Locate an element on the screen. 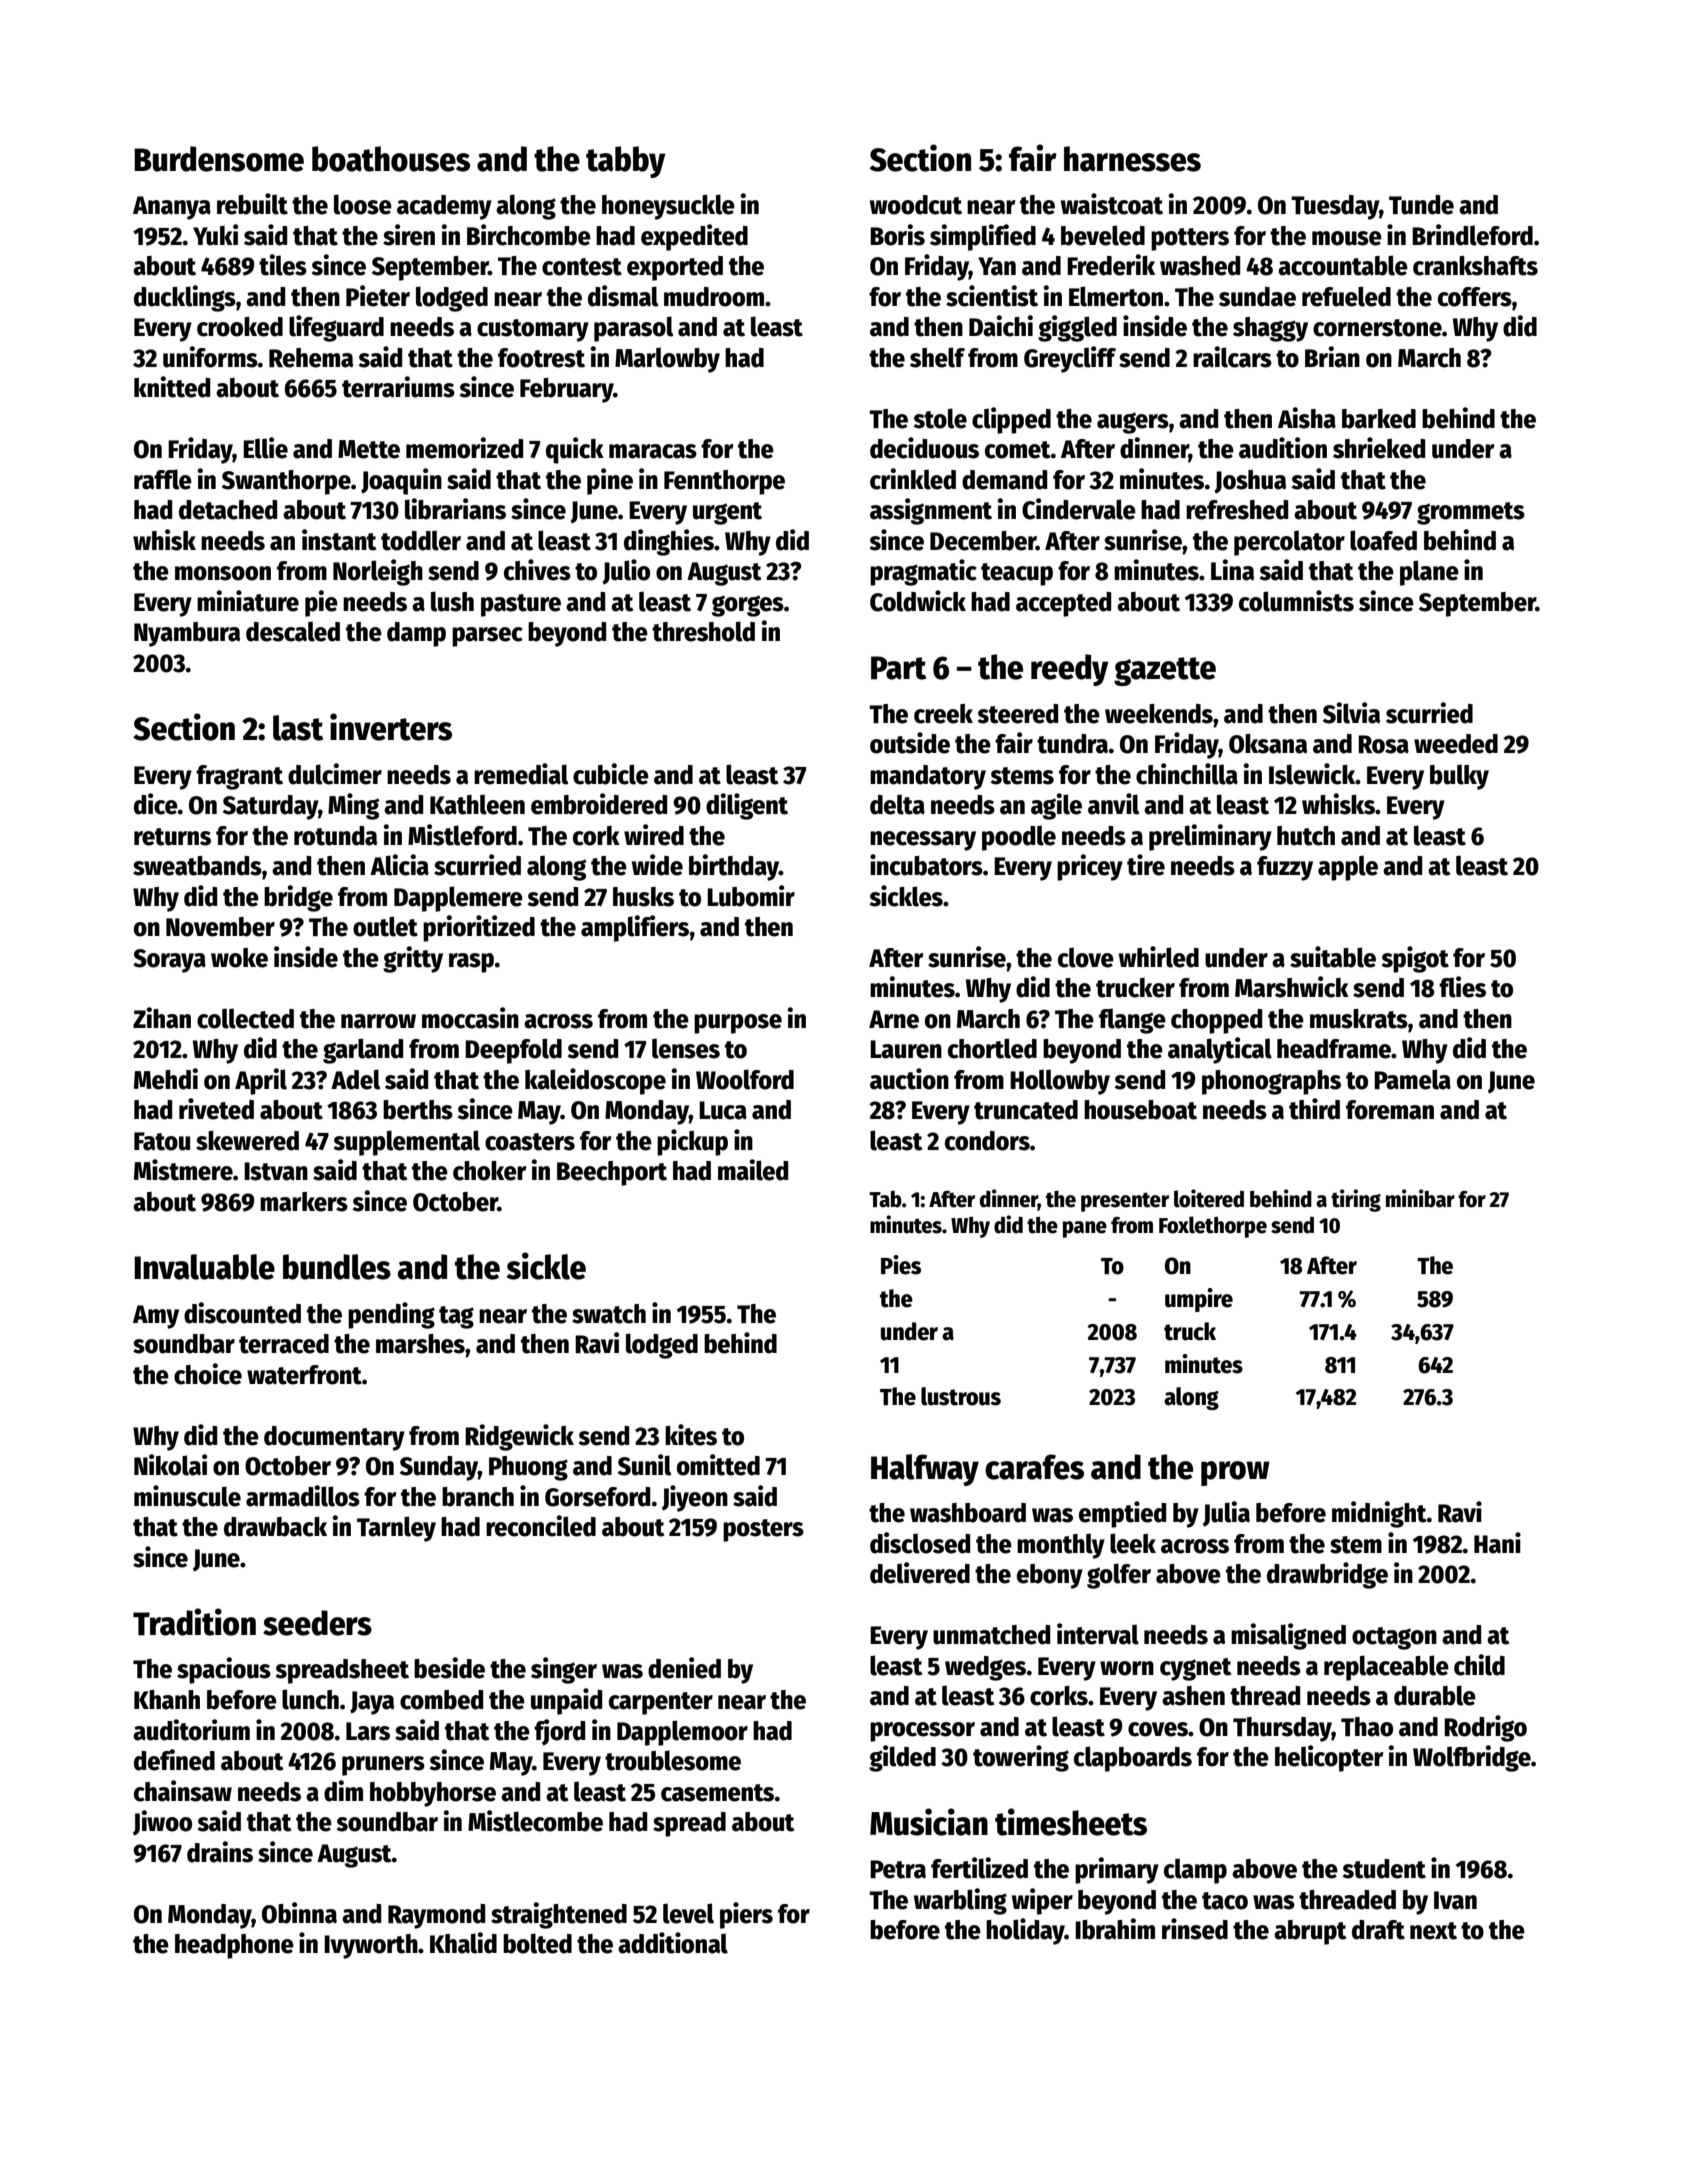 The image size is (1683, 2178). Rehema is located at coordinates (311, 358).
